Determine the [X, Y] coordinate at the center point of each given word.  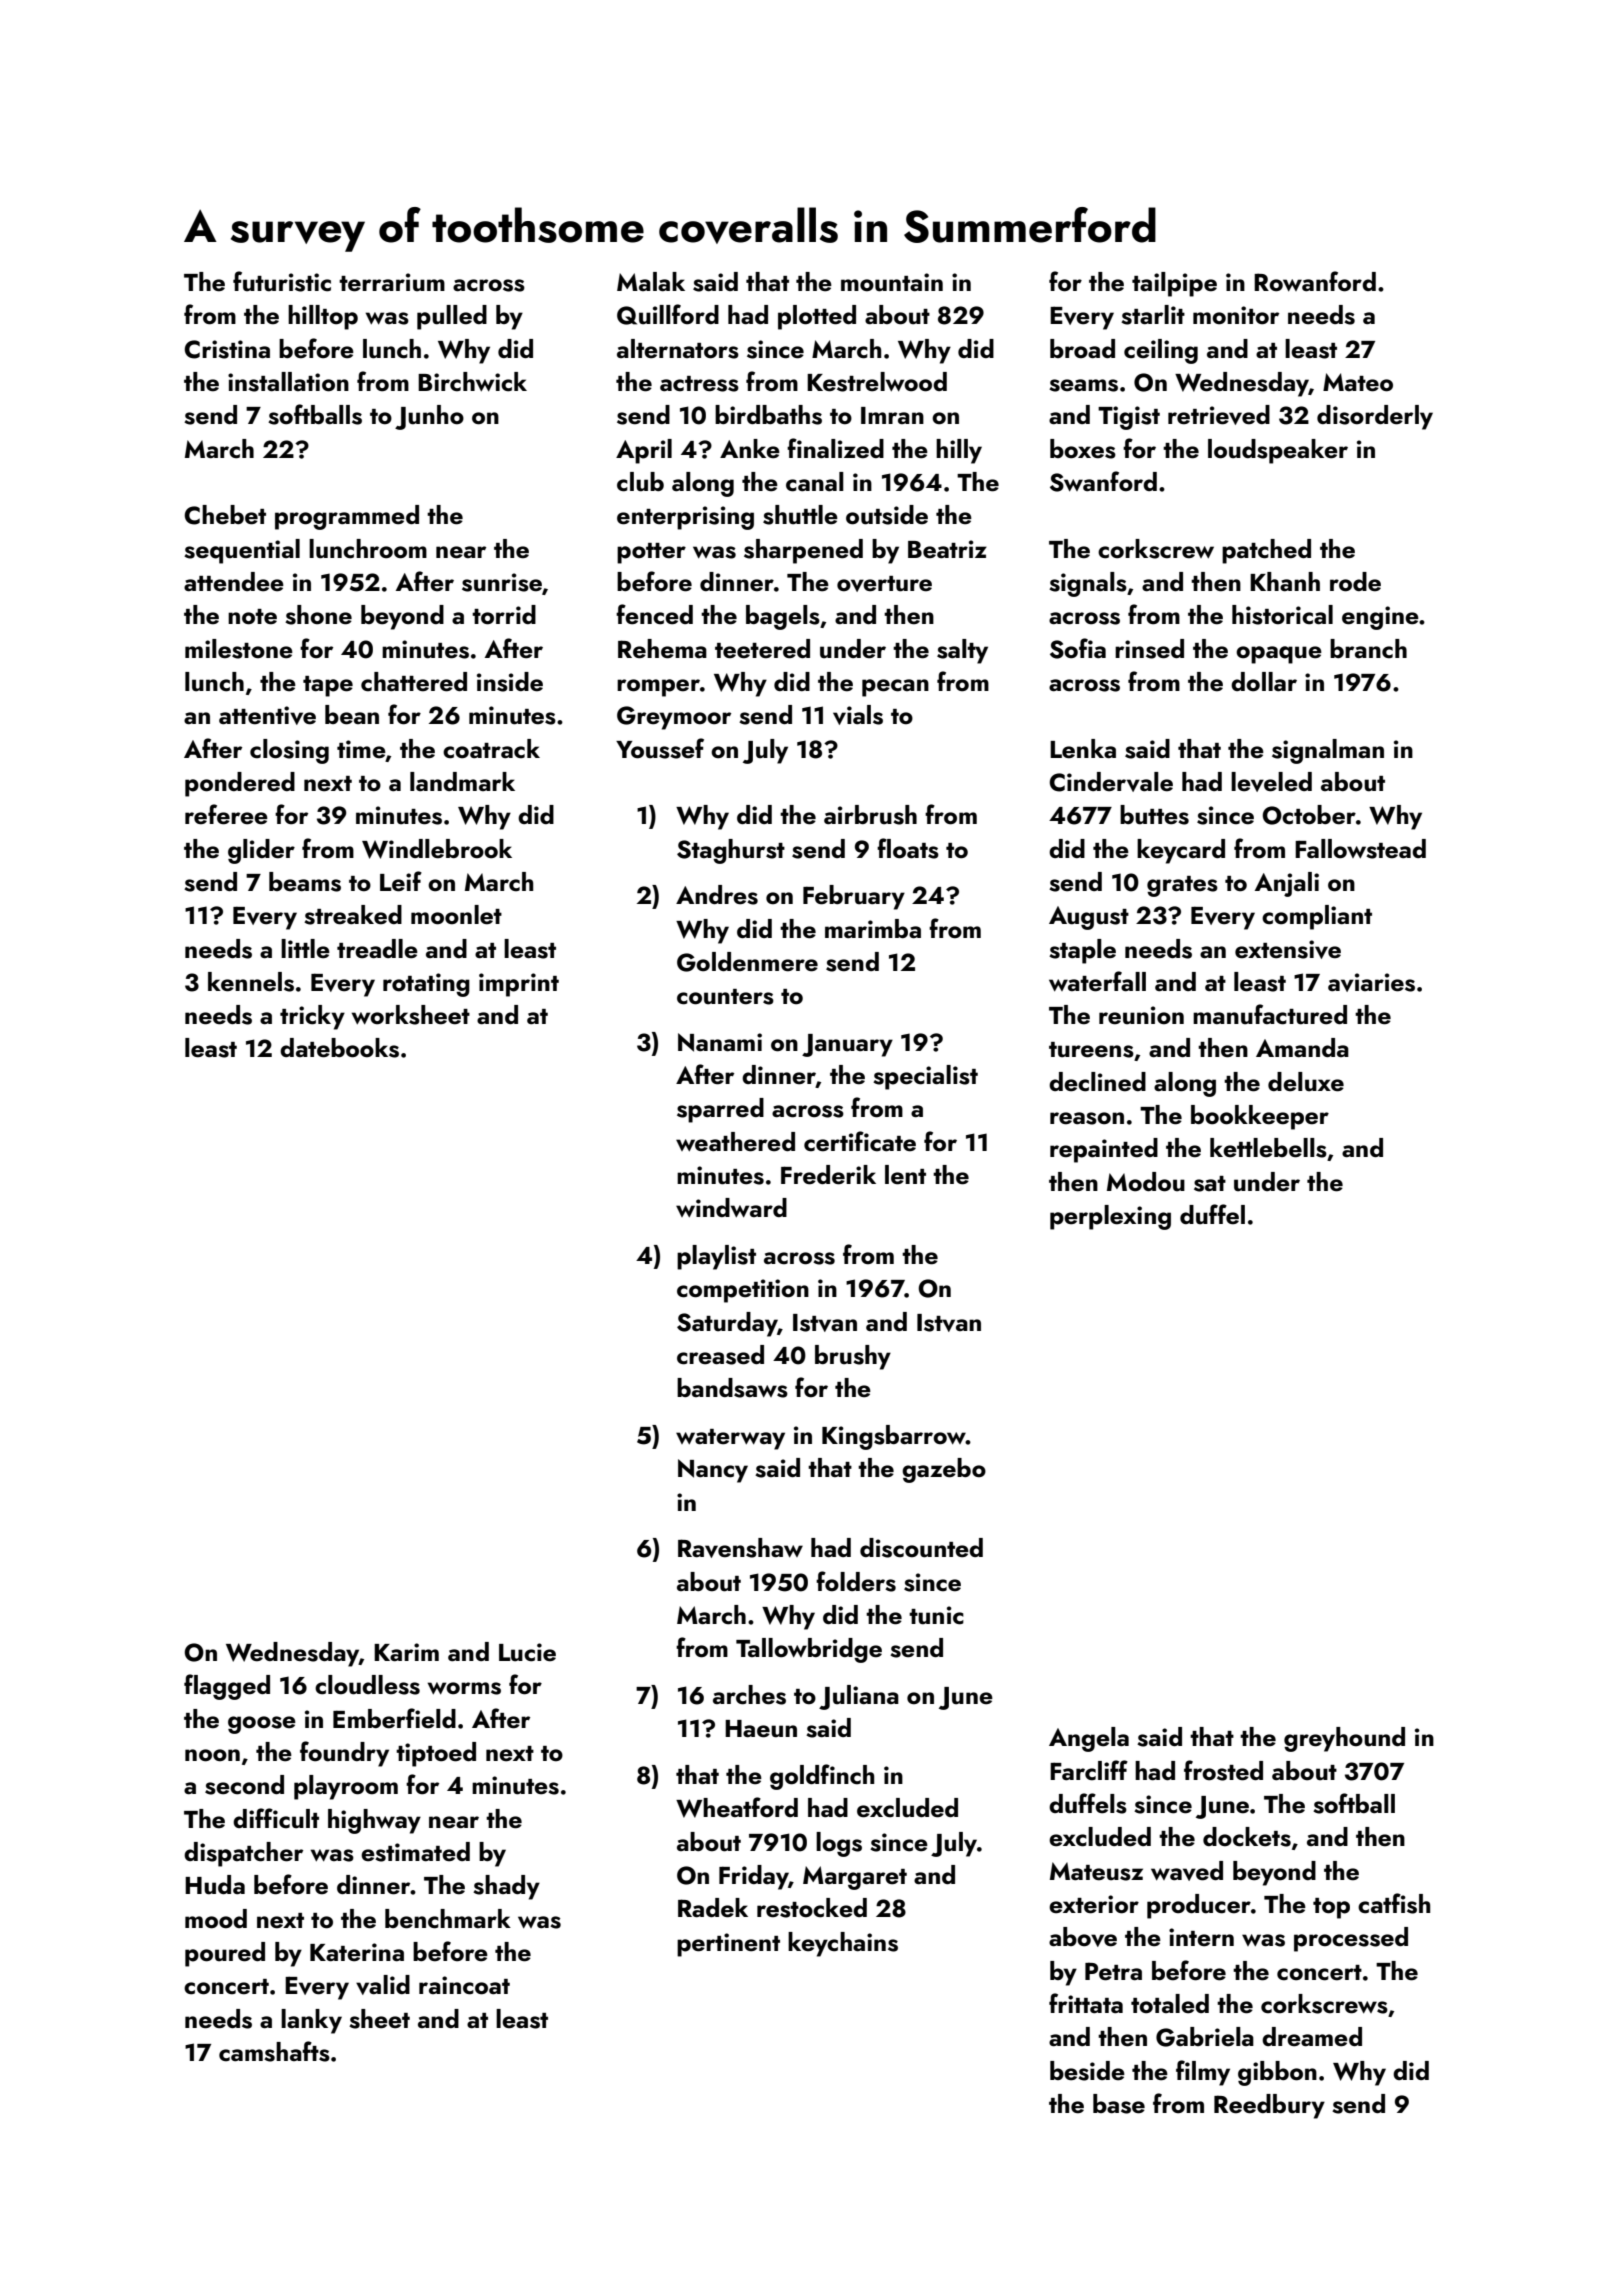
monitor [1236, 315]
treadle [377, 949]
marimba [873, 928]
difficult [276, 1818]
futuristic [282, 281]
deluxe [1306, 1082]
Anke [750, 449]
